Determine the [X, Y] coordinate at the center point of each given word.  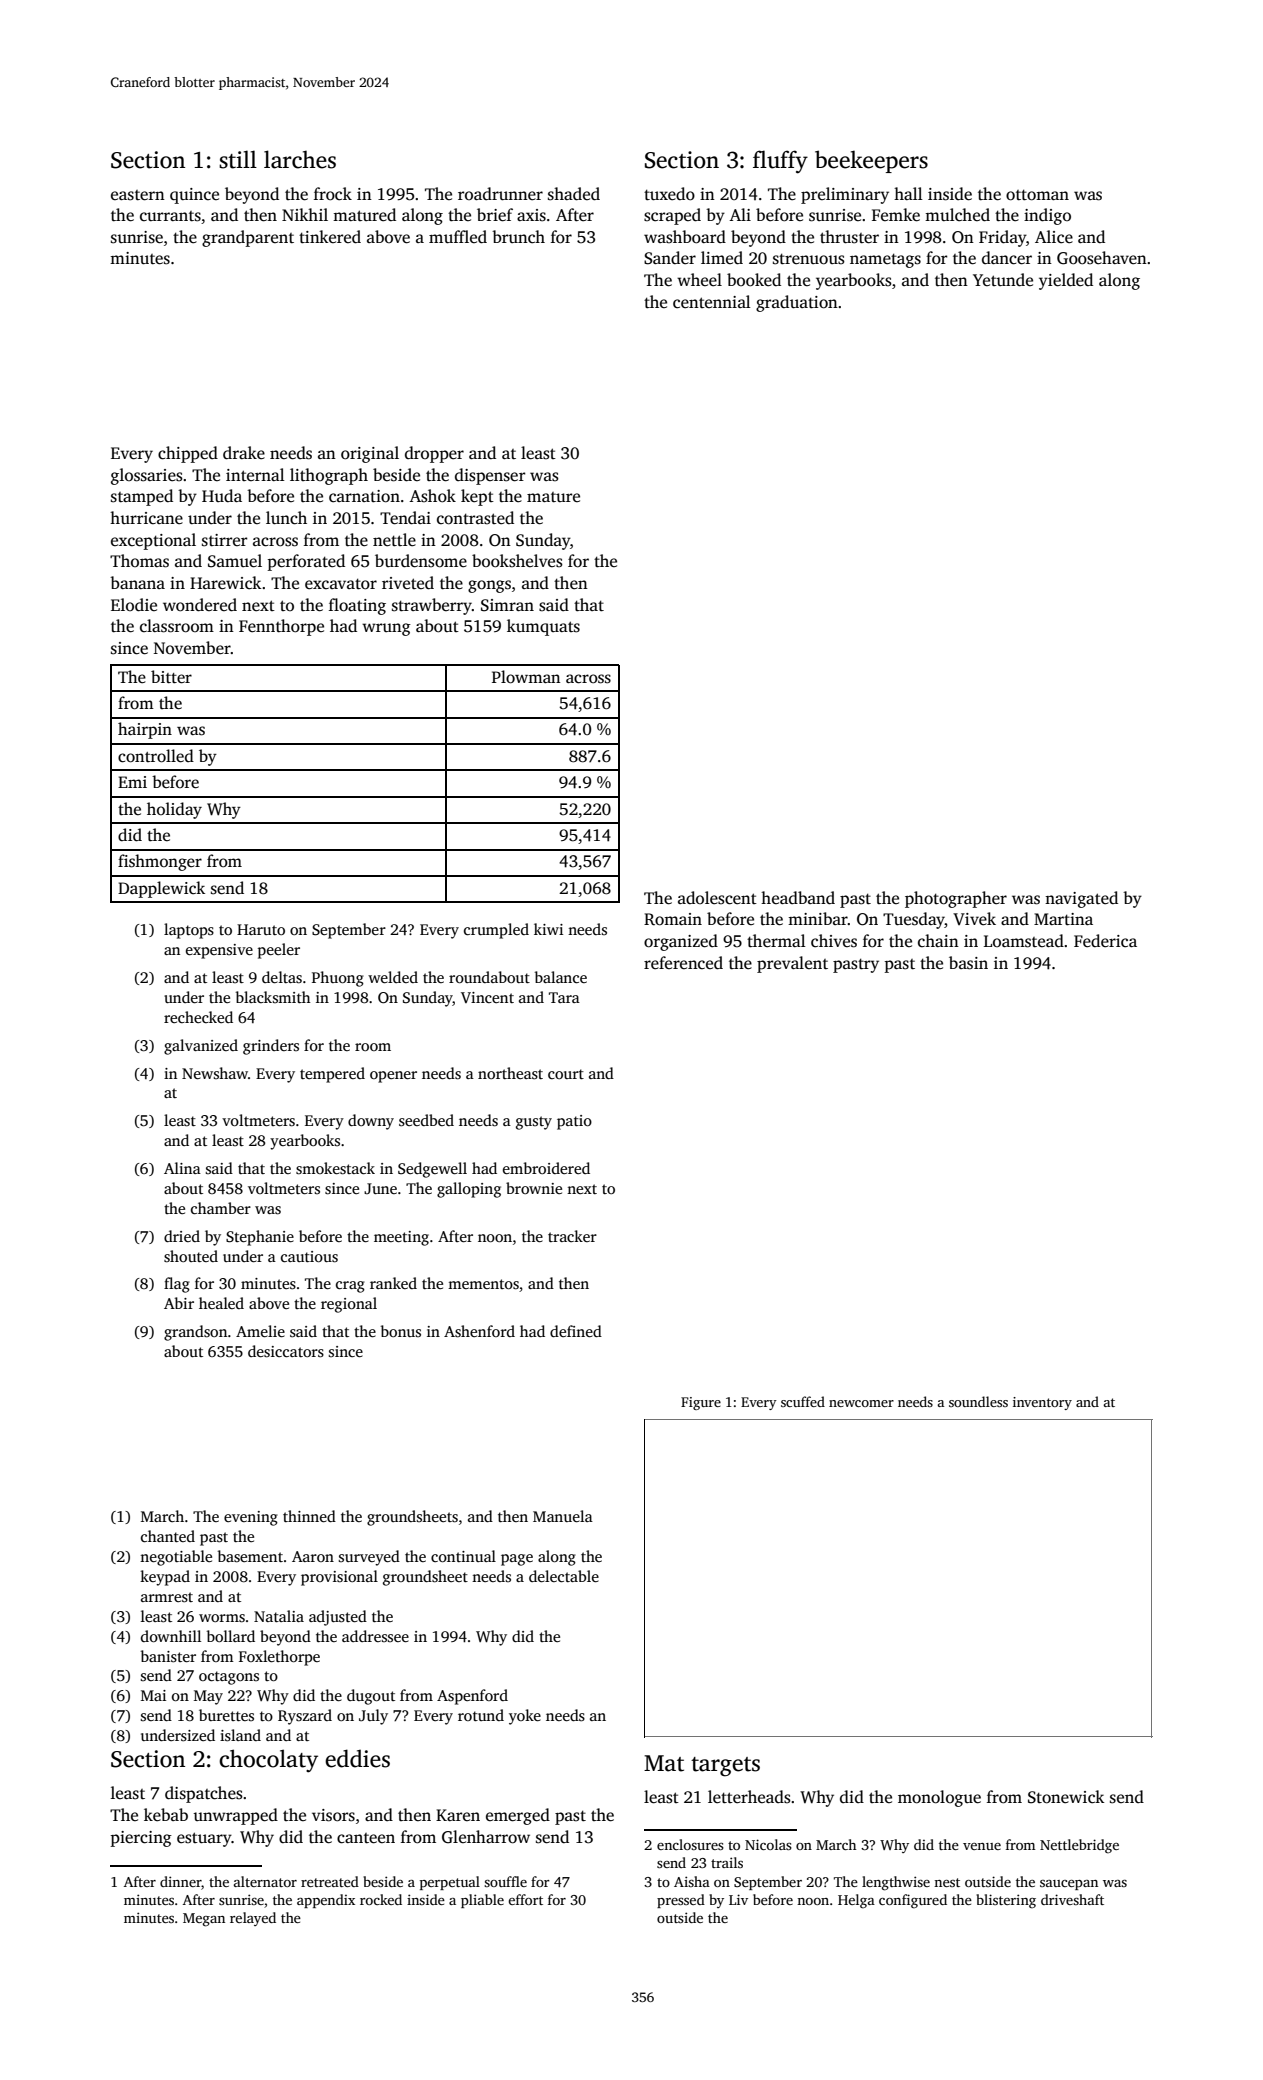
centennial [712, 302]
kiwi [548, 929]
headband [798, 898]
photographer [956, 899]
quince [194, 196]
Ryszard [305, 1717]
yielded [1066, 281]
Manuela [563, 1516]
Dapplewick [161, 889]
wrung [386, 629]
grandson [195, 1333]
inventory [1042, 1403]
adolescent [717, 898]
